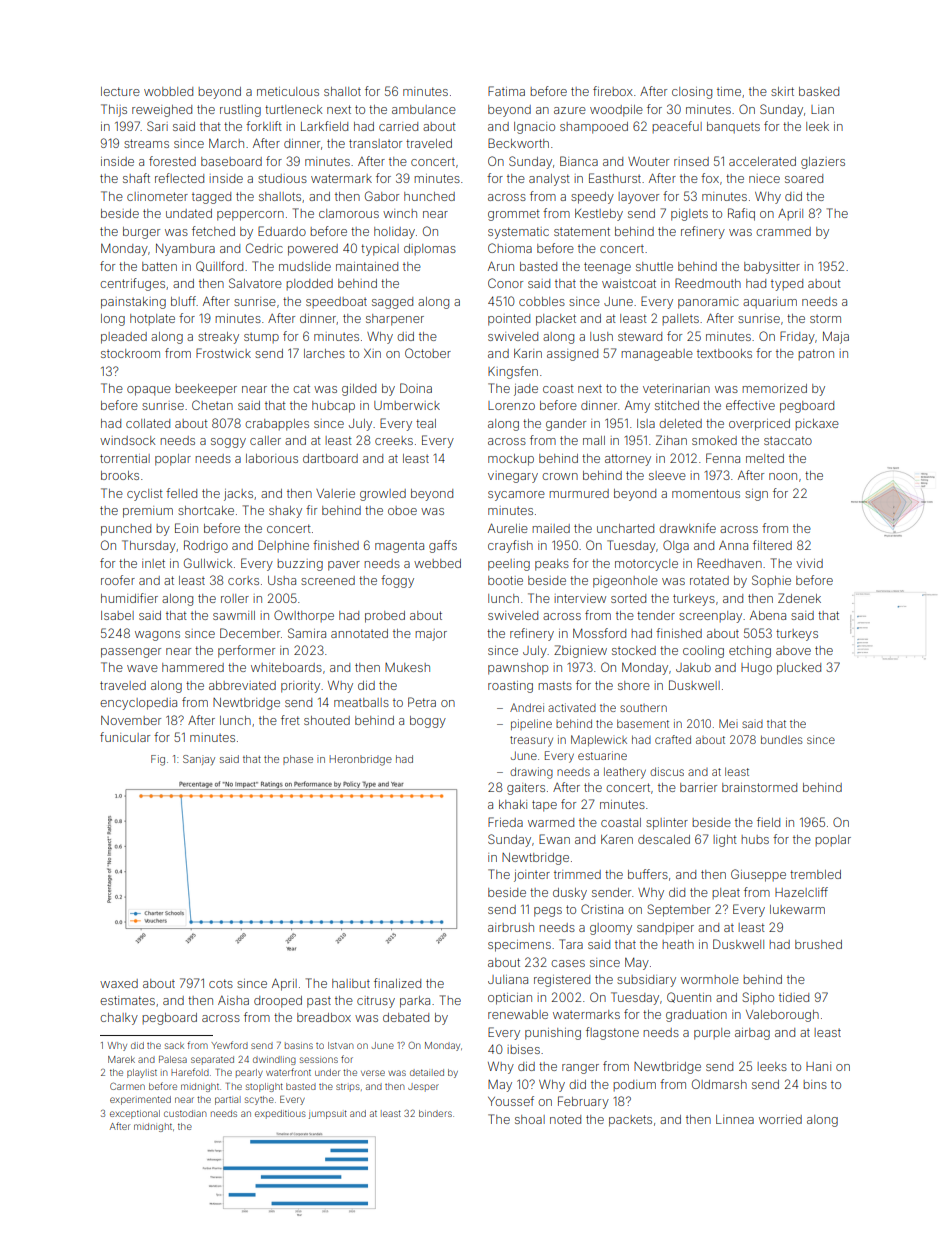 This image has height=1233, width=952. I want to click on webbed, so click(437, 563).
